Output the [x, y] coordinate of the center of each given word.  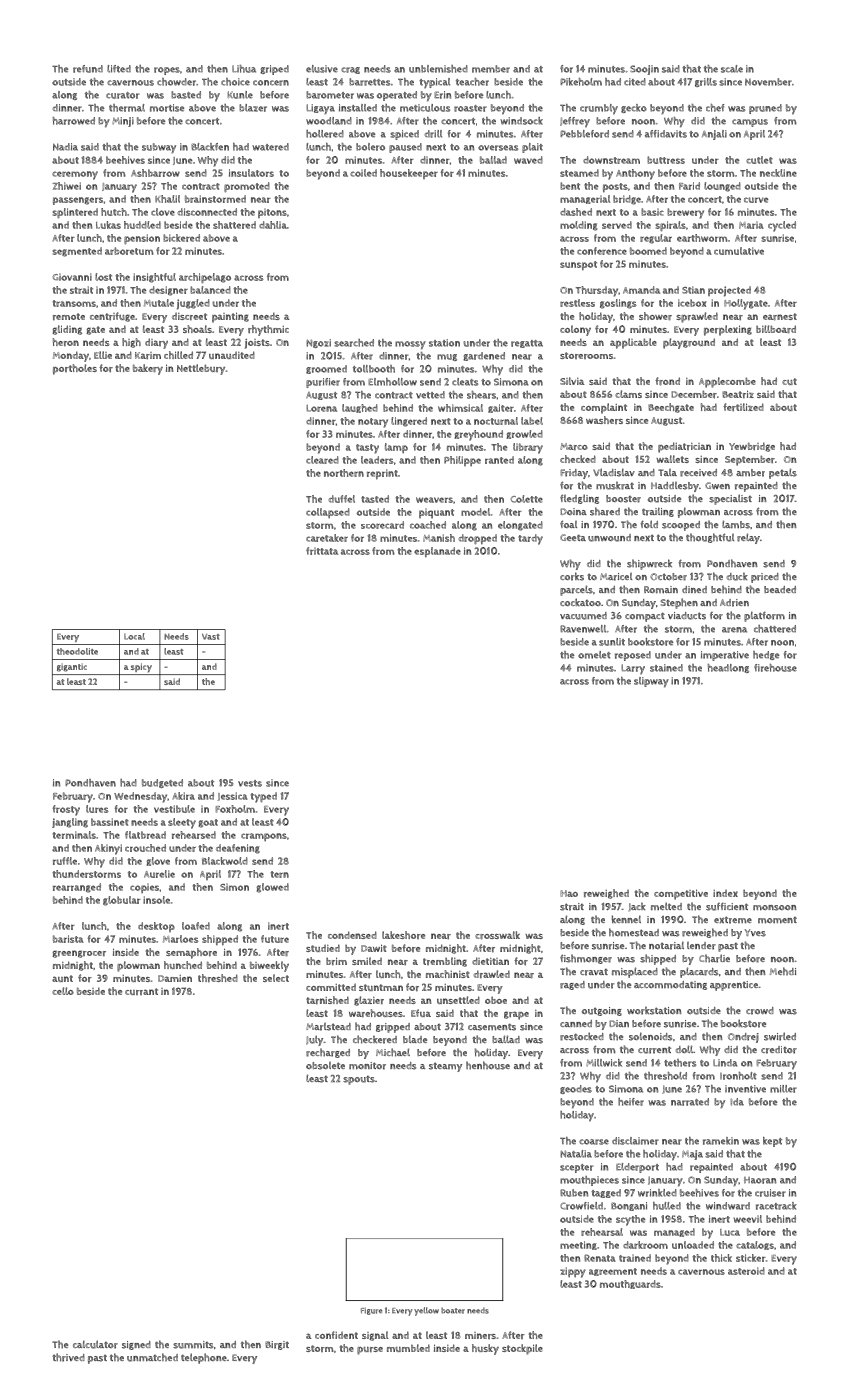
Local [134, 636]
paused [405, 148]
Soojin [644, 70]
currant [141, 991]
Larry [633, 669]
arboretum [129, 251]
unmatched [152, 1357]
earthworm [702, 238]
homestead [634, 932]
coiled [363, 173]
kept [772, 1142]
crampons [264, 837]
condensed [352, 935]
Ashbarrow [155, 173]
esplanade [437, 552]
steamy [445, 1067]
